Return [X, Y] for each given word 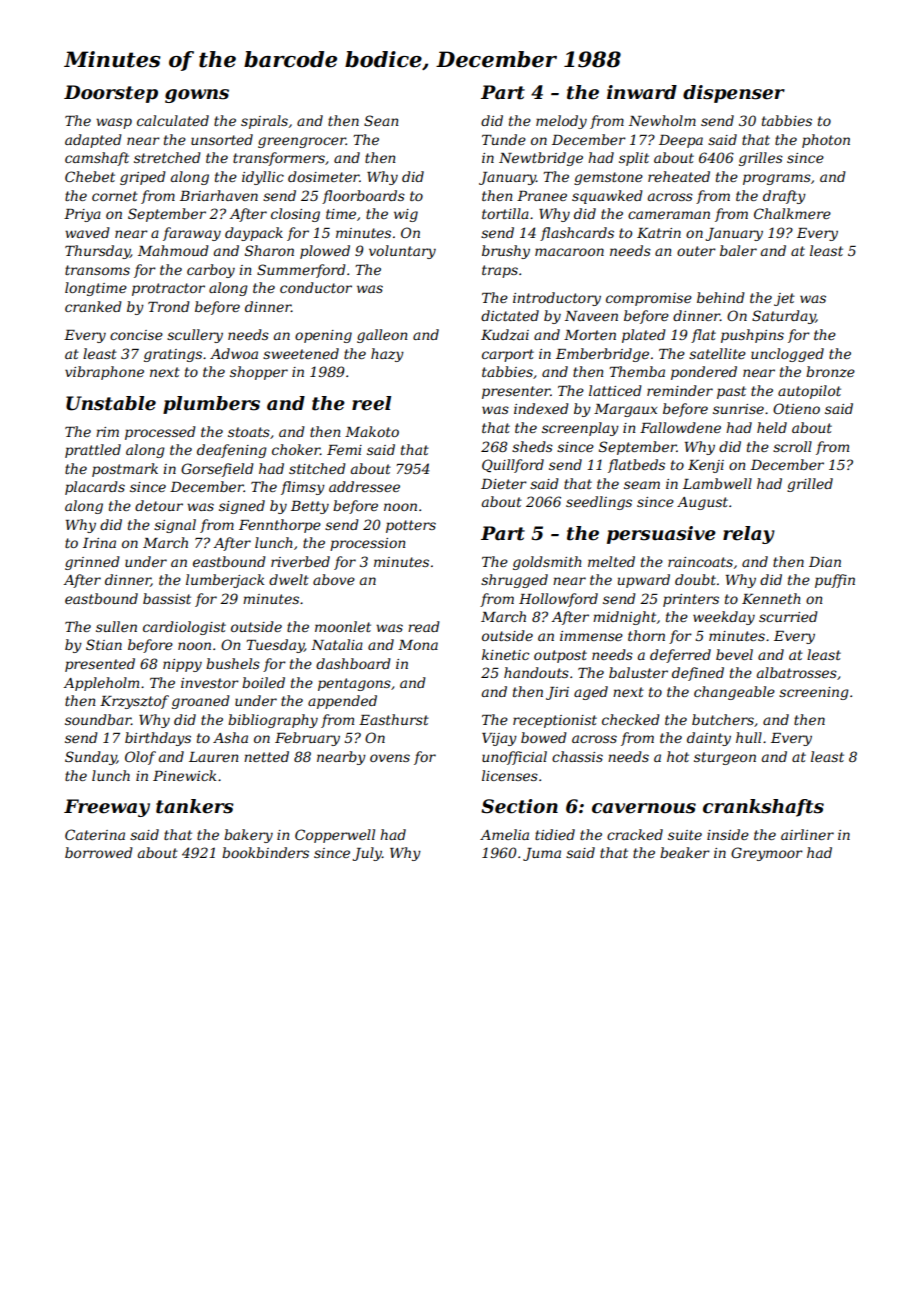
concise [136, 335]
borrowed [99, 852]
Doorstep [111, 94]
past [731, 392]
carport [508, 355]
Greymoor [767, 854]
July [367, 854]
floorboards [363, 197]
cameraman [669, 215]
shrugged [514, 581]
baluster [638, 672]
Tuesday [275, 646]
